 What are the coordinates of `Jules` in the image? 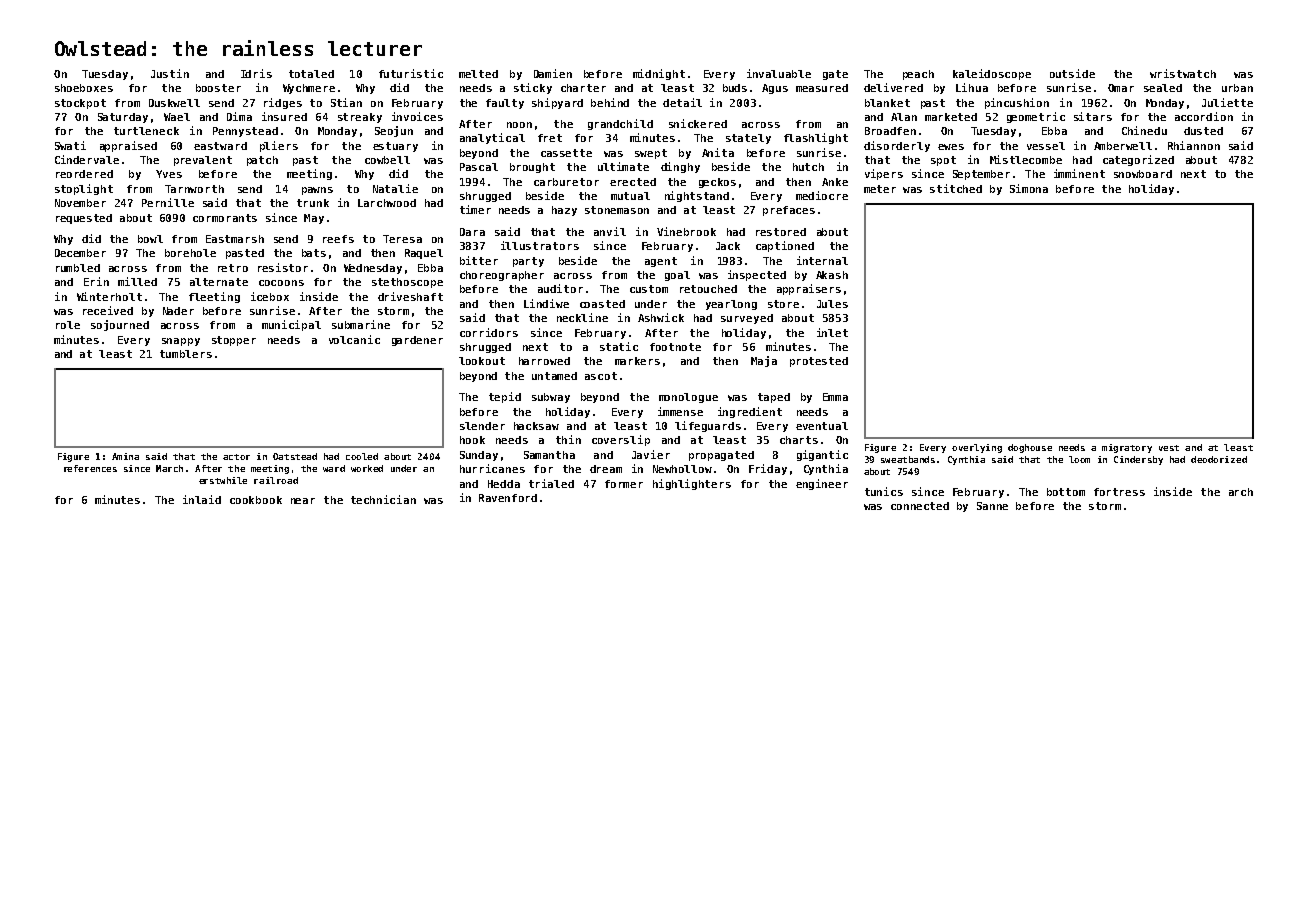 It's located at (832, 304).
